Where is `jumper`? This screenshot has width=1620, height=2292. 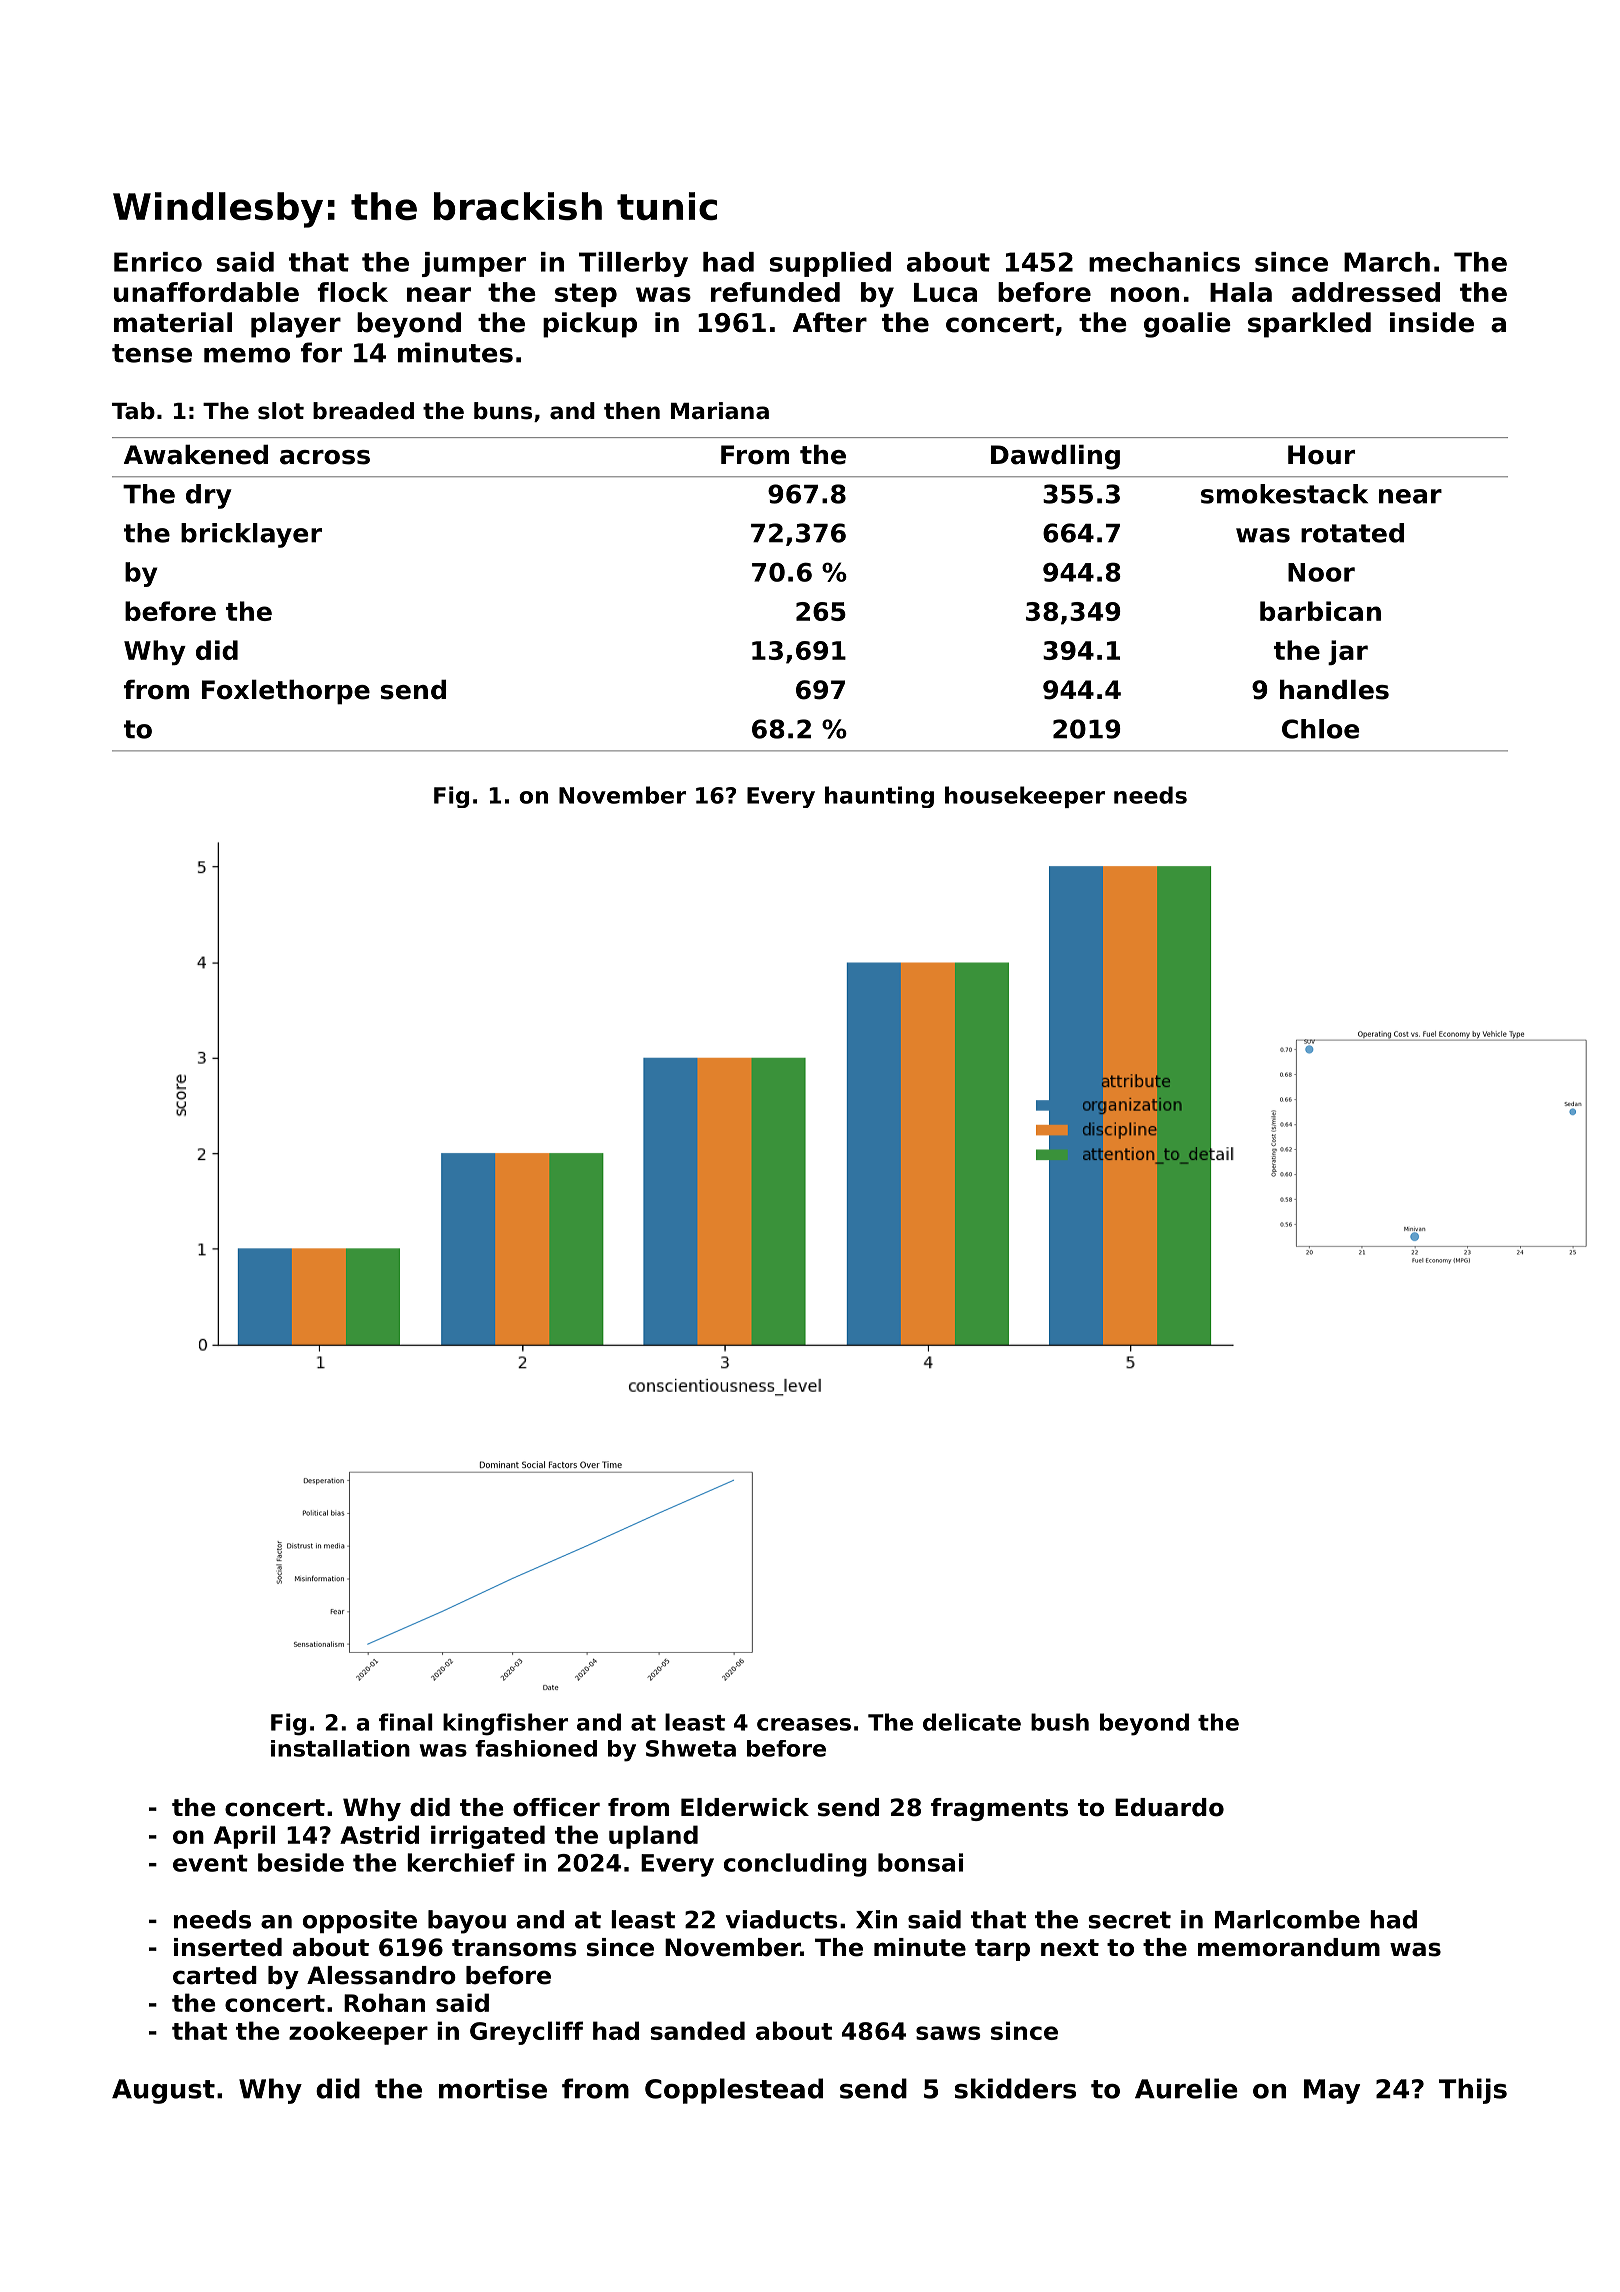 jumper is located at coordinates (474, 264).
